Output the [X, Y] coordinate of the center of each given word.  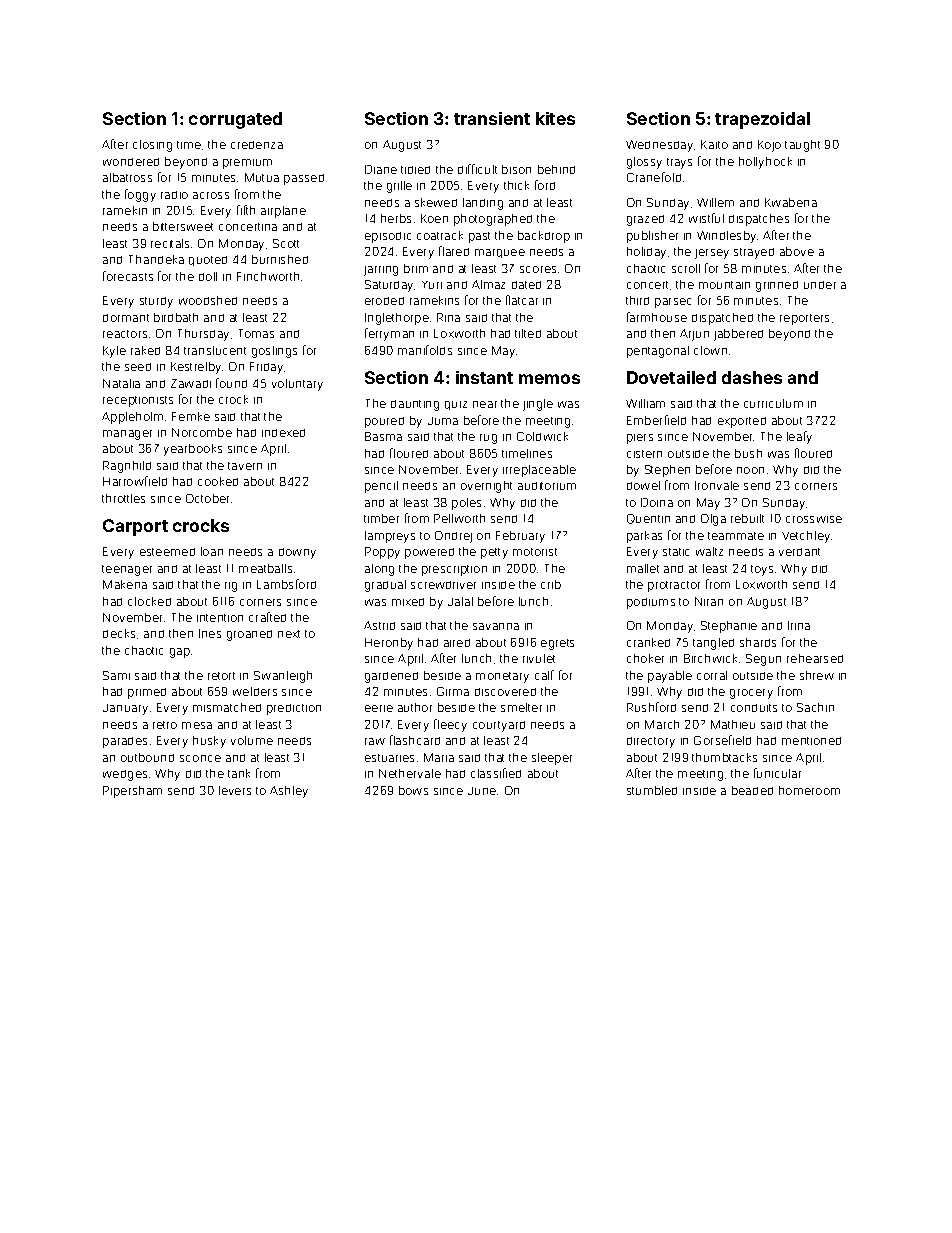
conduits [754, 708]
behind [556, 169]
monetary [502, 677]
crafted [267, 617]
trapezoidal [762, 120]
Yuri [432, 285]
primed [147, 693]
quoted [208, 261]
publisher [652, 237]
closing [152, 146]
